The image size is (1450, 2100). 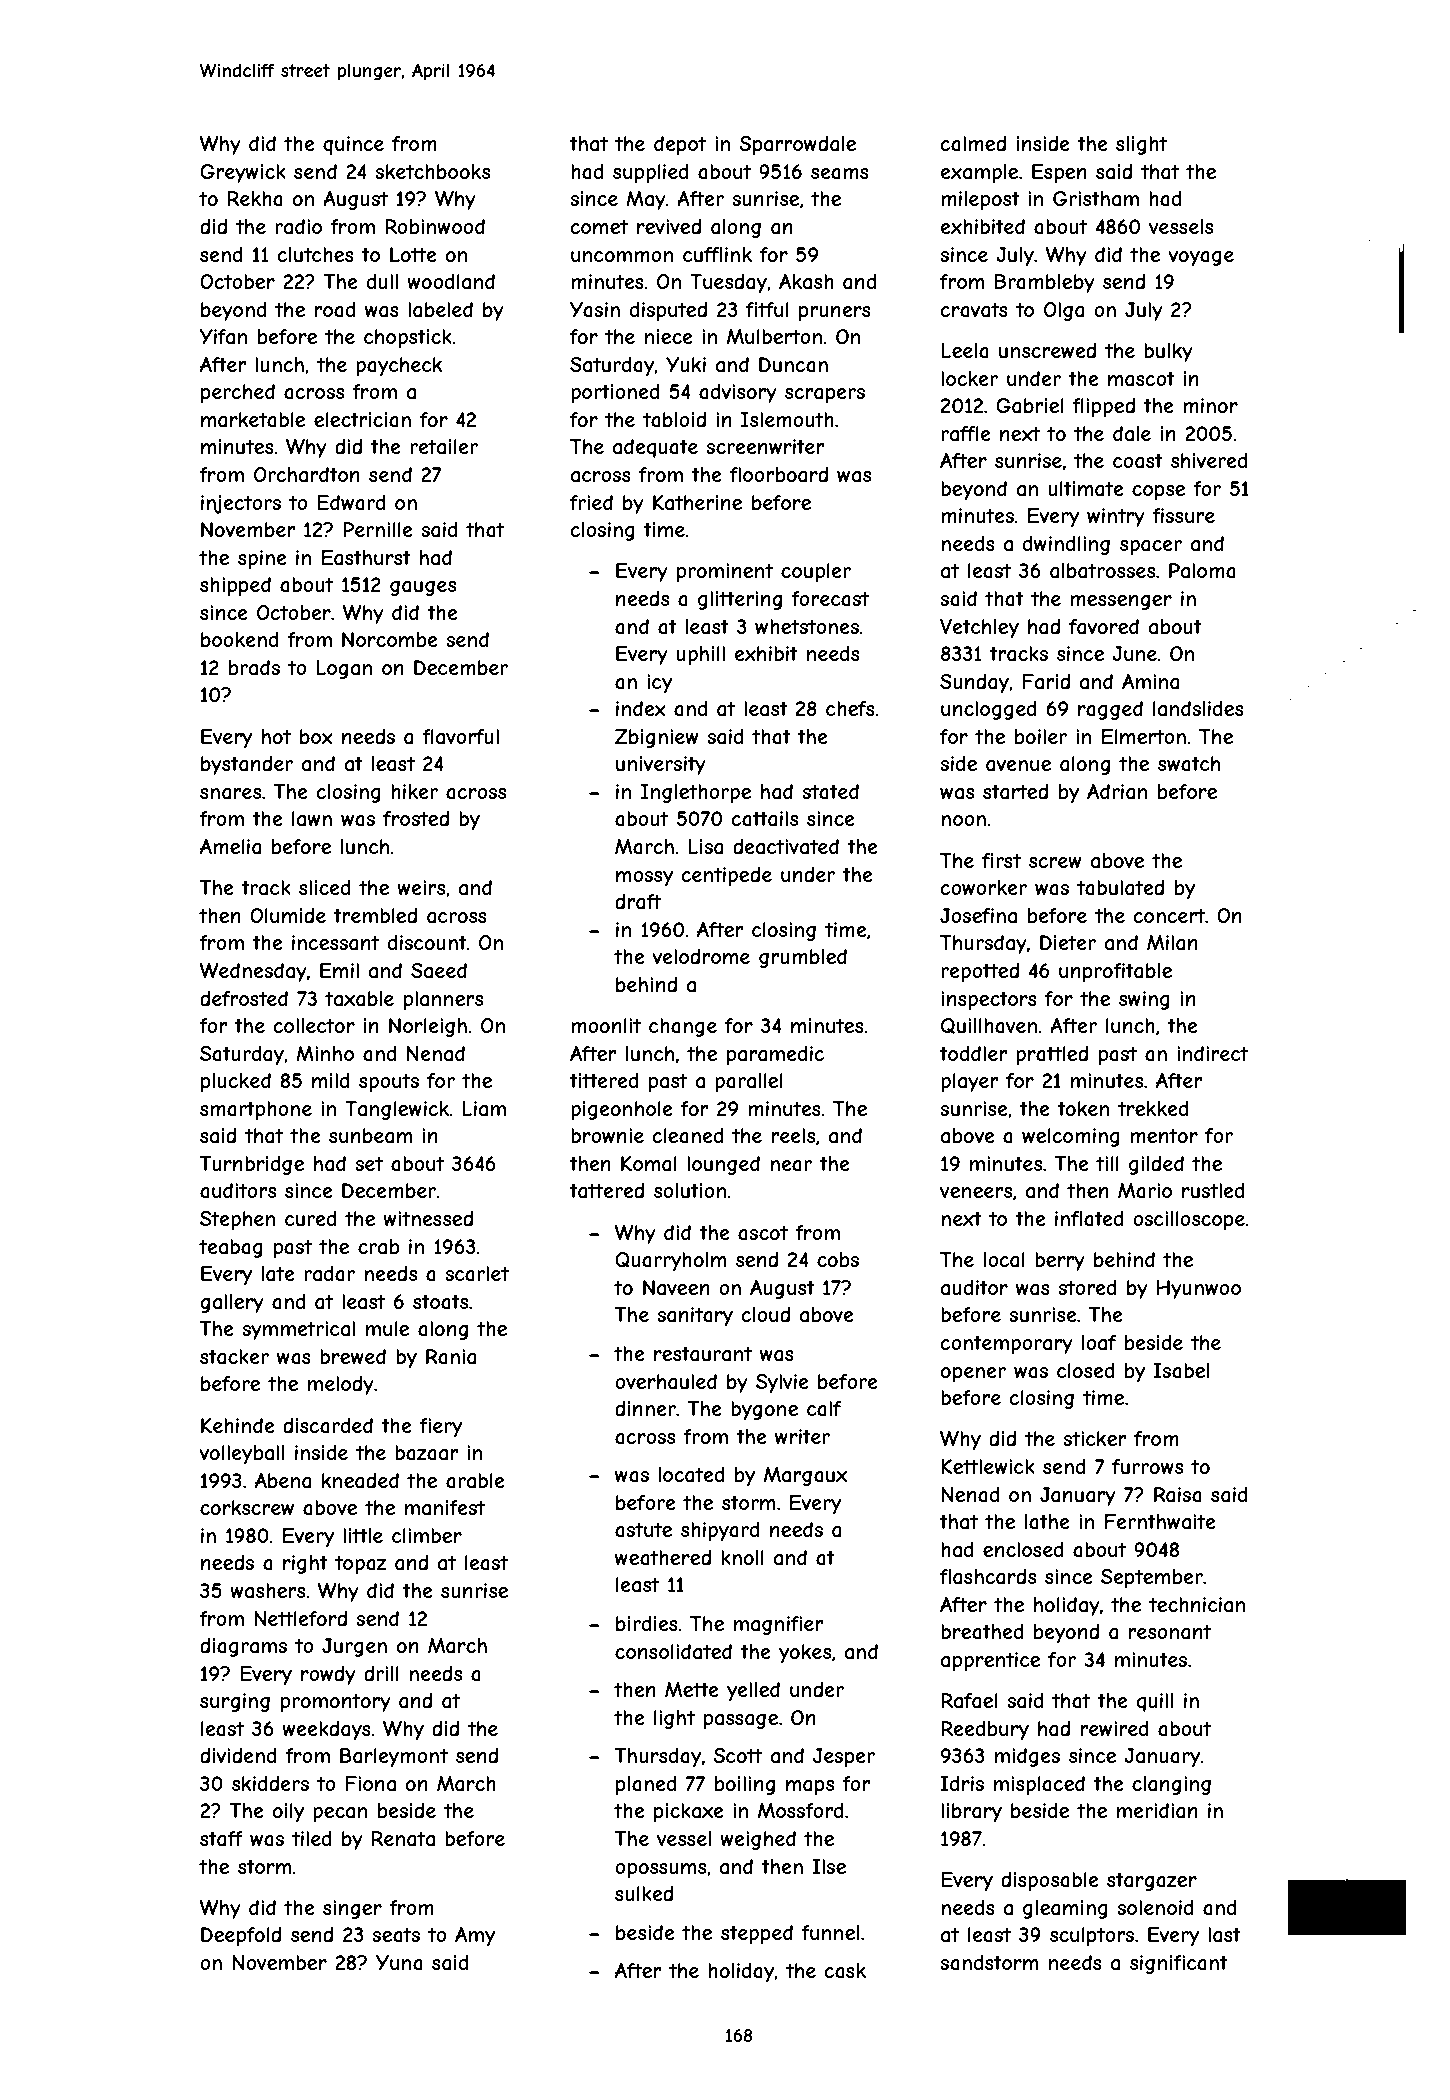 I want to click on stepped, so click(x=757, y=1934).
